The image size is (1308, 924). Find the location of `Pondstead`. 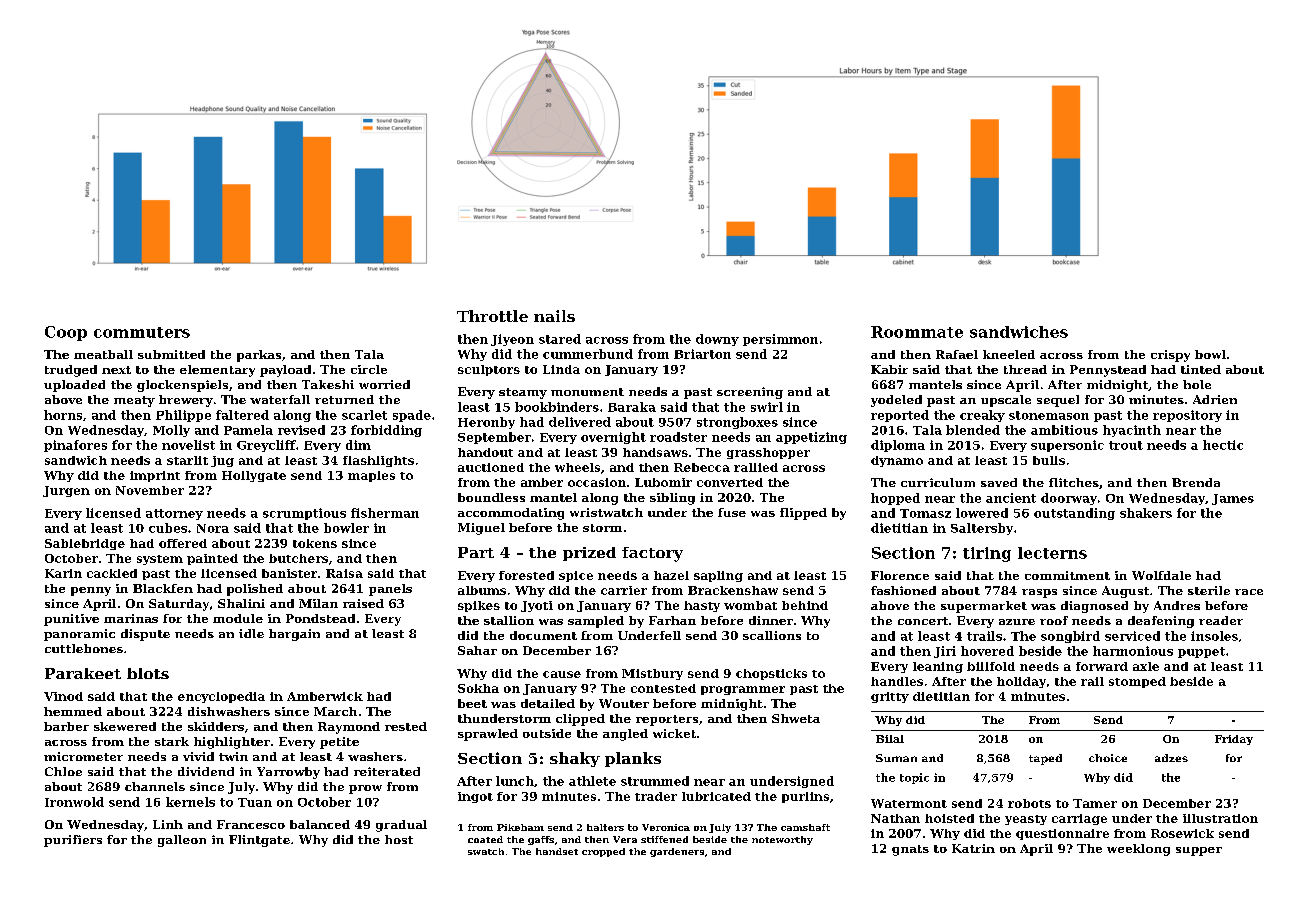

Pondstead is located at coordinates (320, 618).
